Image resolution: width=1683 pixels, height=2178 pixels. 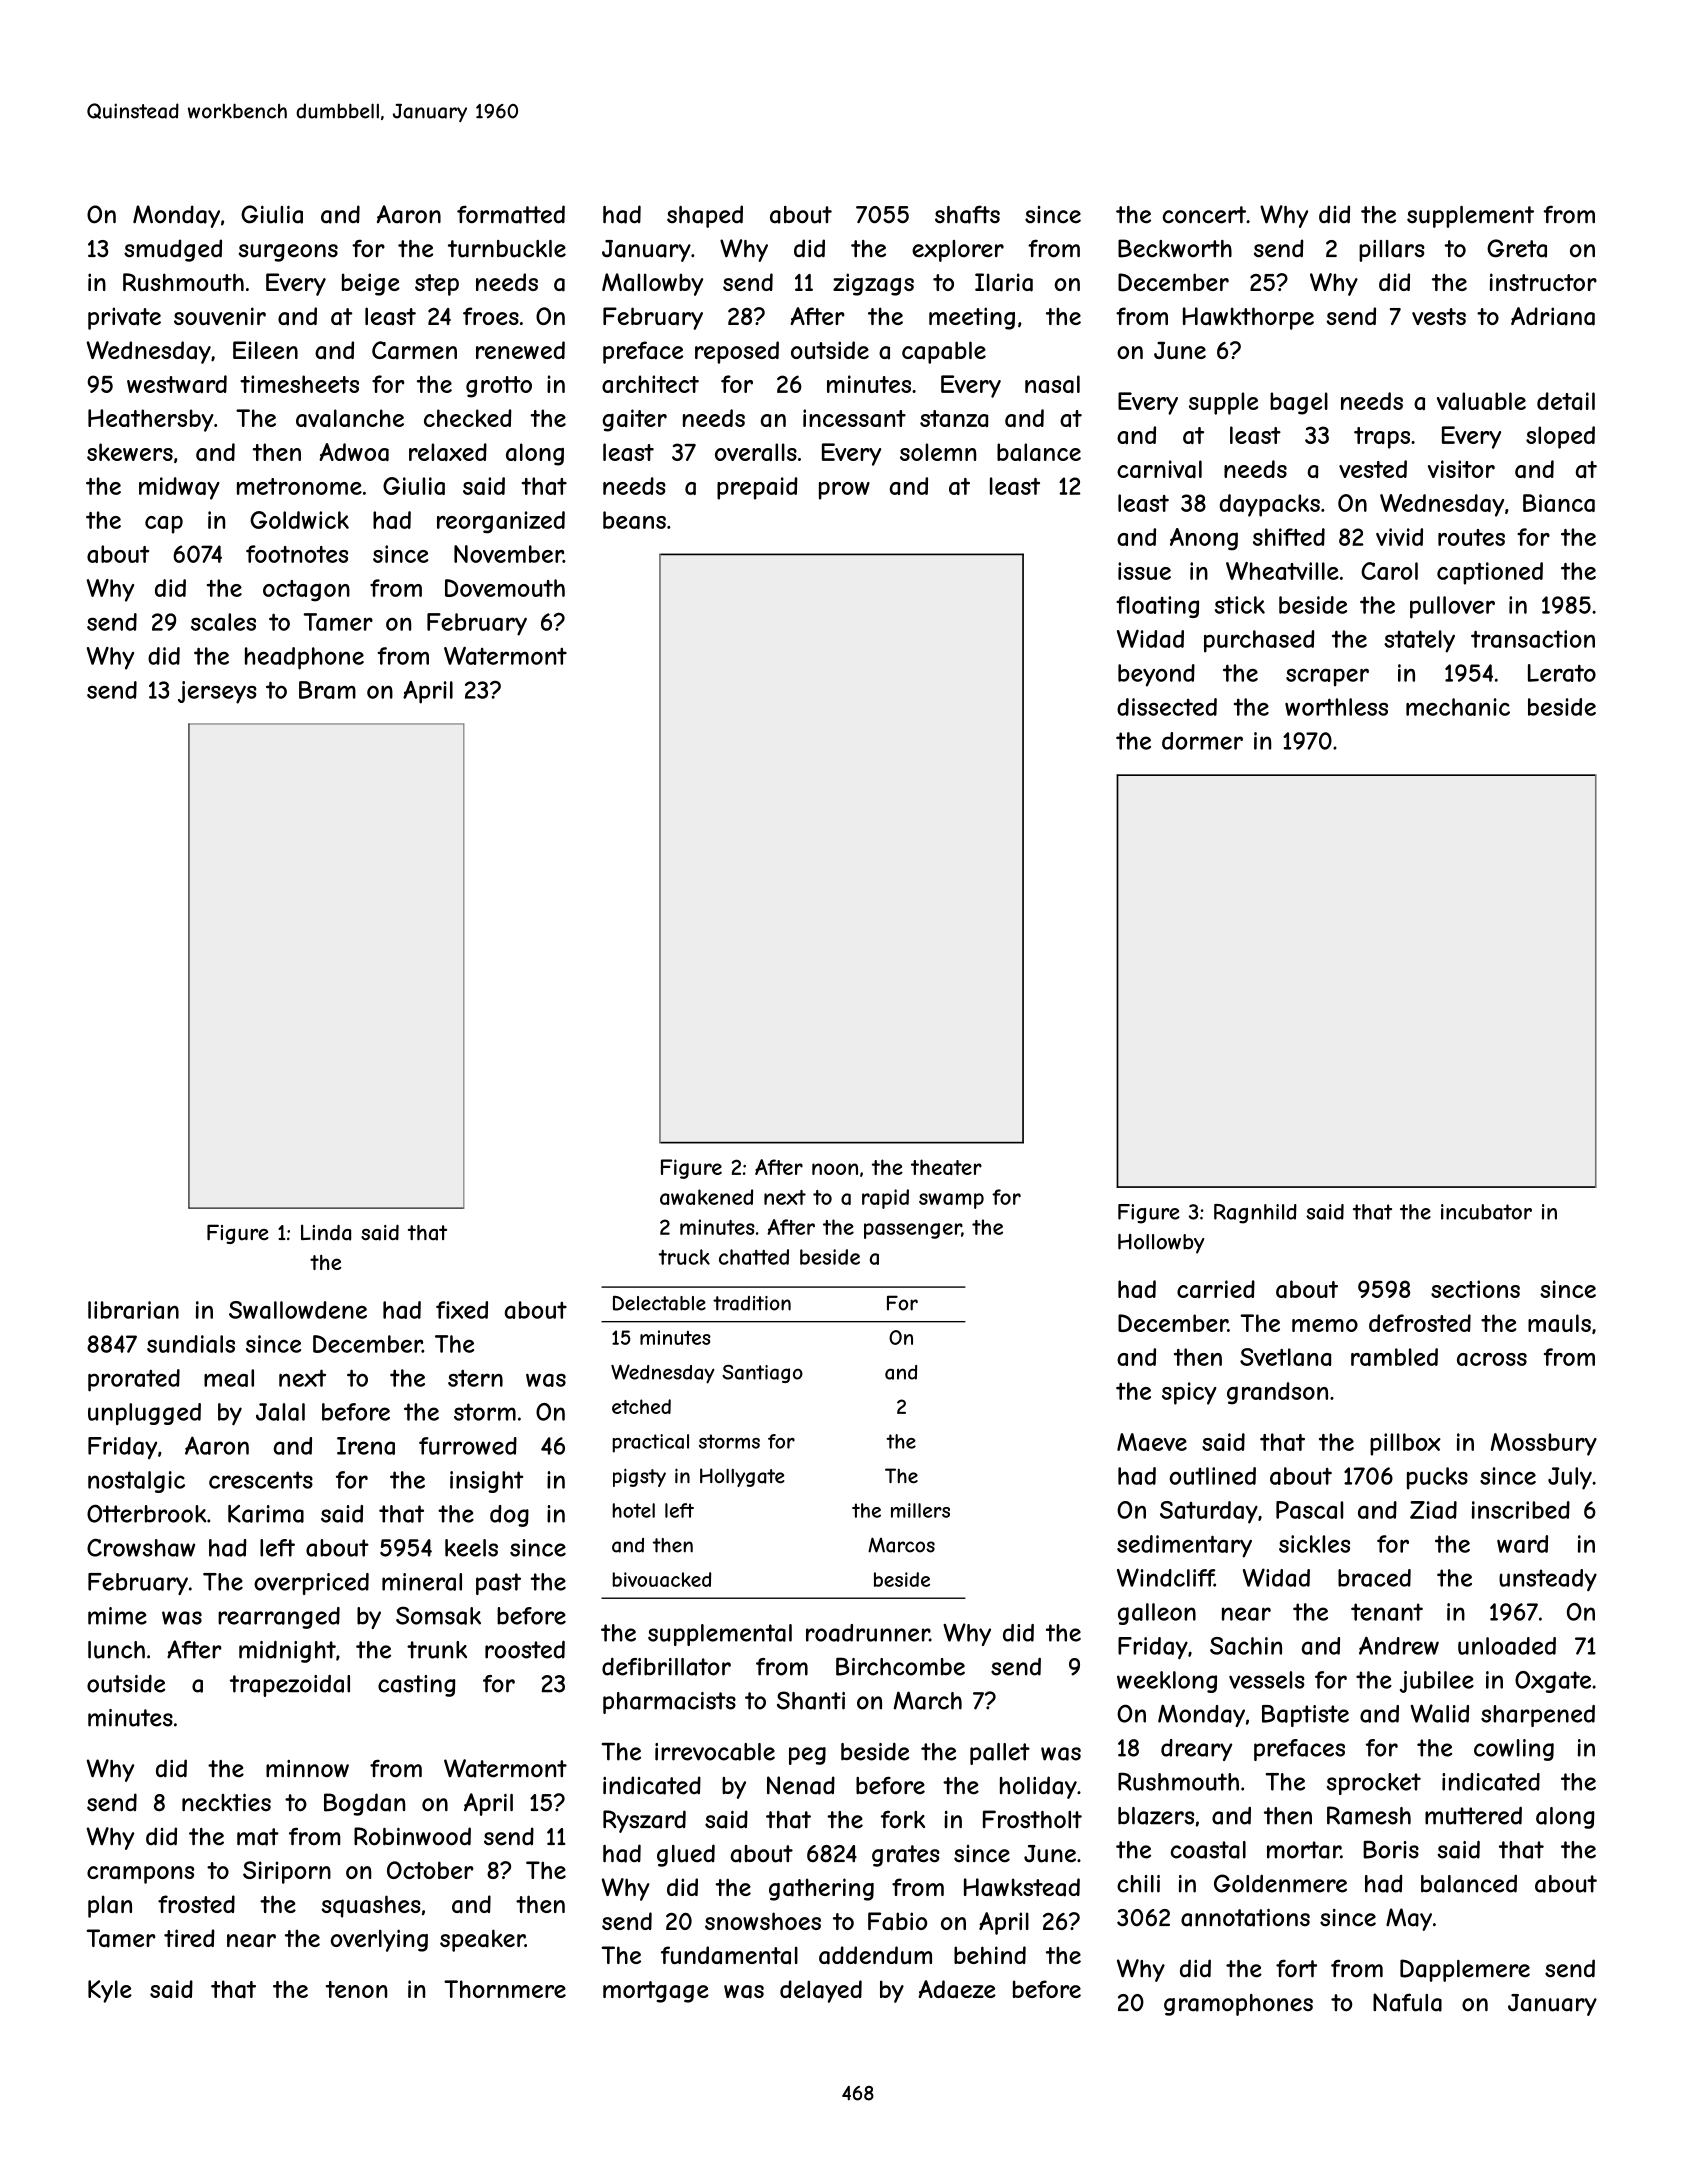 I want to click on incessant, so click(x=854, y=418).
